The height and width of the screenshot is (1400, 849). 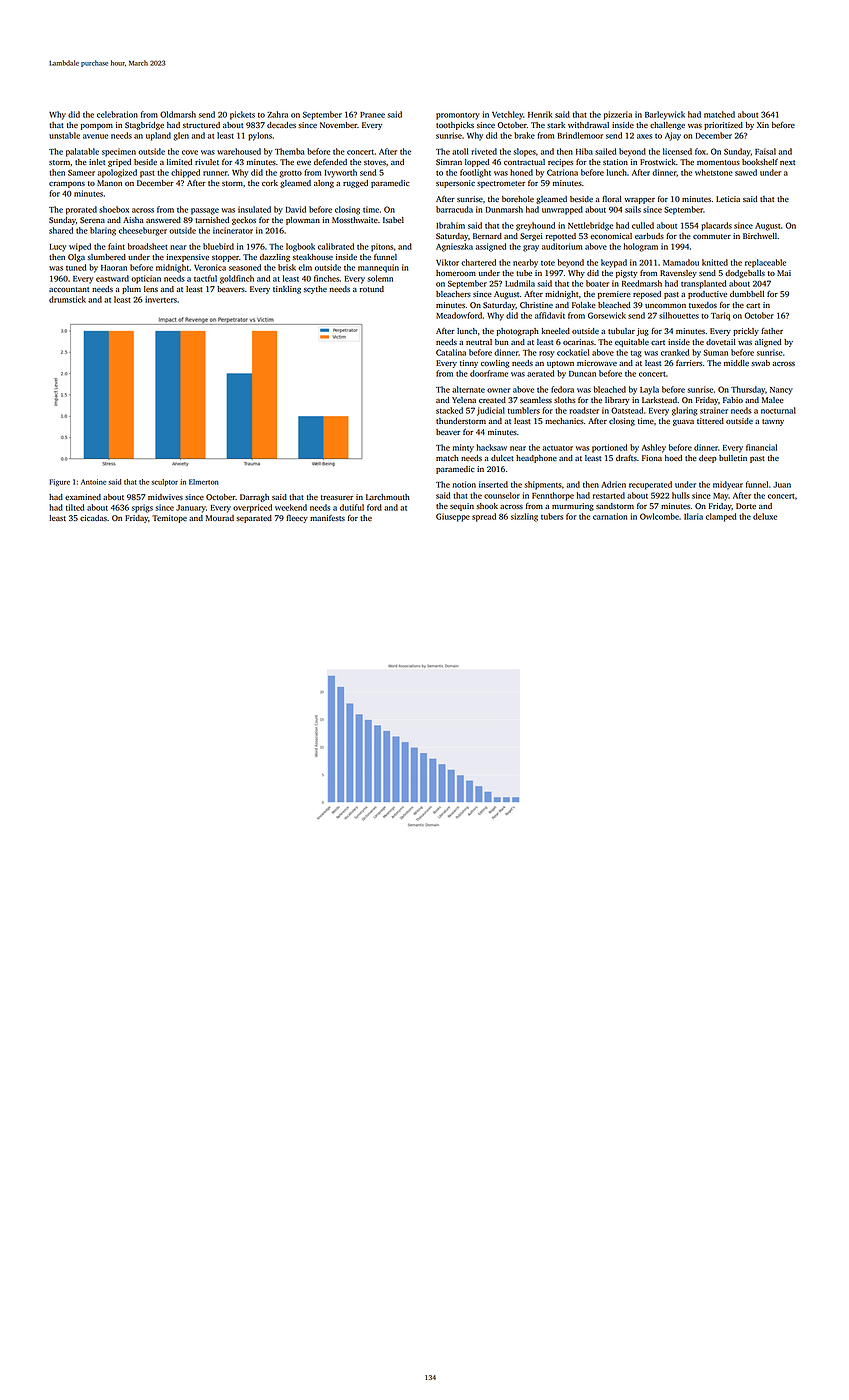 What do you see at coordinates (536, 305) in the screenshot?
I see `Christine` at bounding box center [536, 305].
